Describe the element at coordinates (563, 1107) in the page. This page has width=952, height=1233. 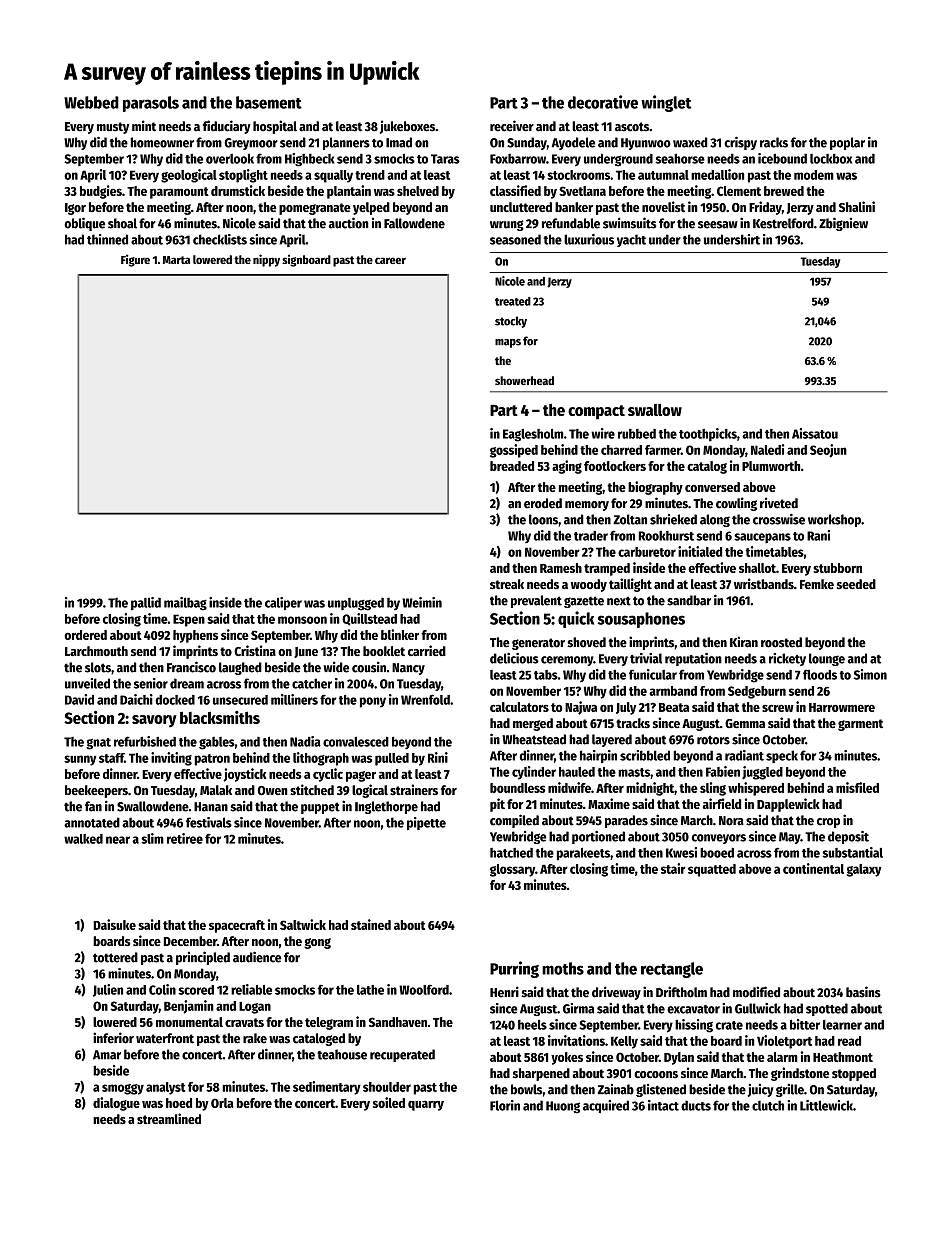
I see `Huong` at that location.
